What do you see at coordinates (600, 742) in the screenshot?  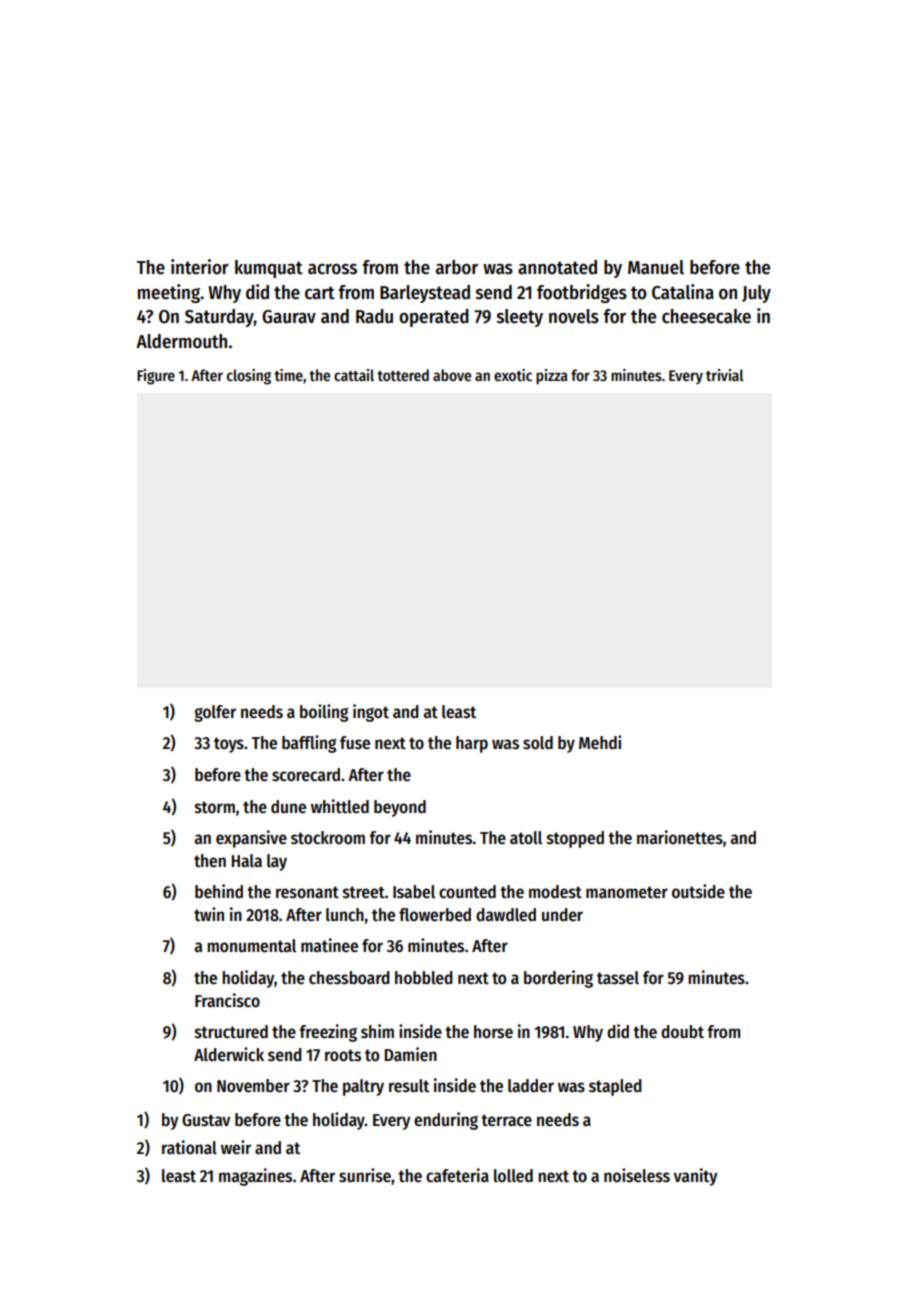 I see `Mehdi` at bounding box center [600, 742].
